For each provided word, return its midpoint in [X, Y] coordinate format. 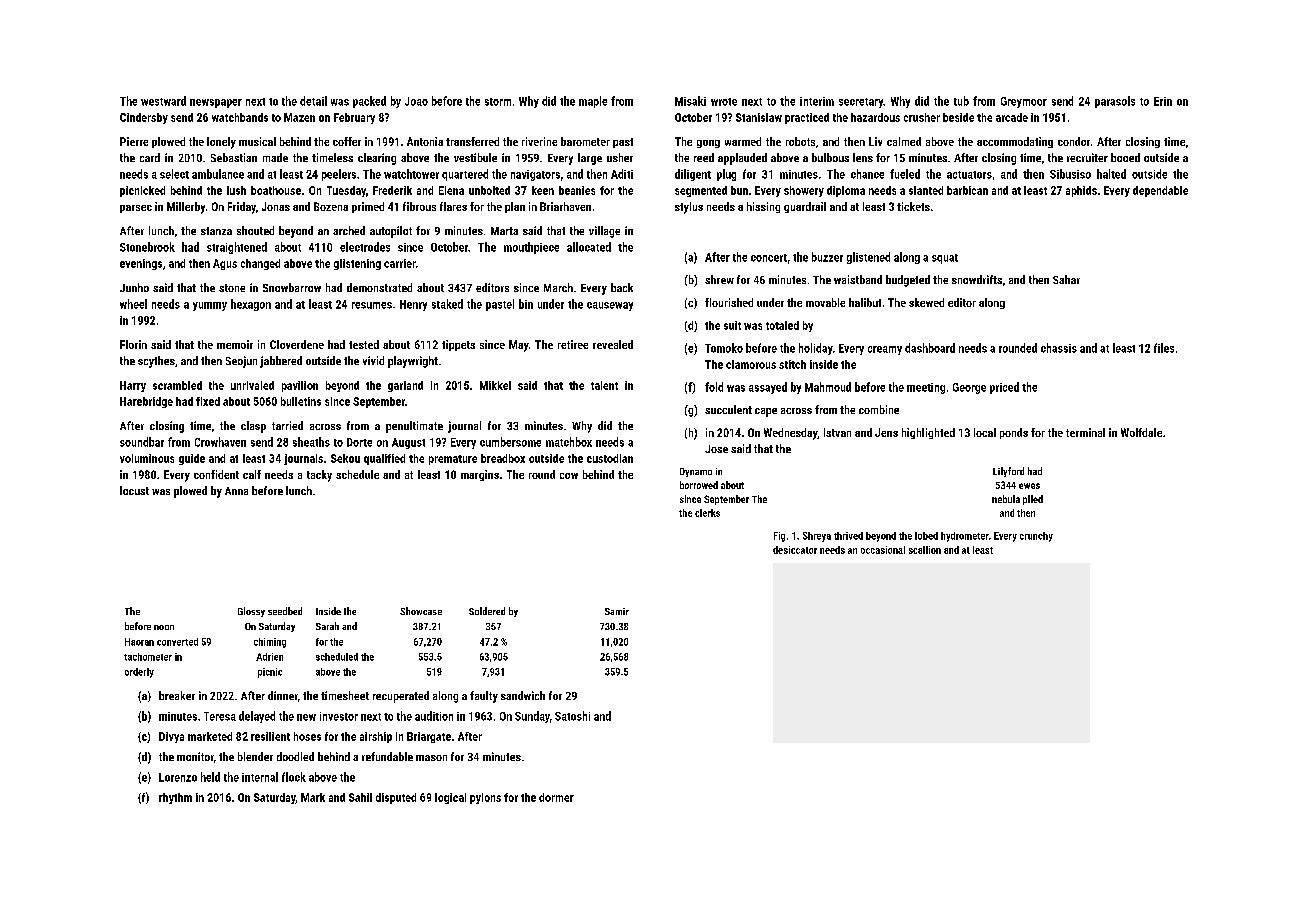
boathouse [276, 190]
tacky [319, 476]
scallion [925, 550]
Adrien [269, 657]
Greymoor [1024, 102]
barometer [585, 141]
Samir [617, 611]
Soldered [487, 611]
